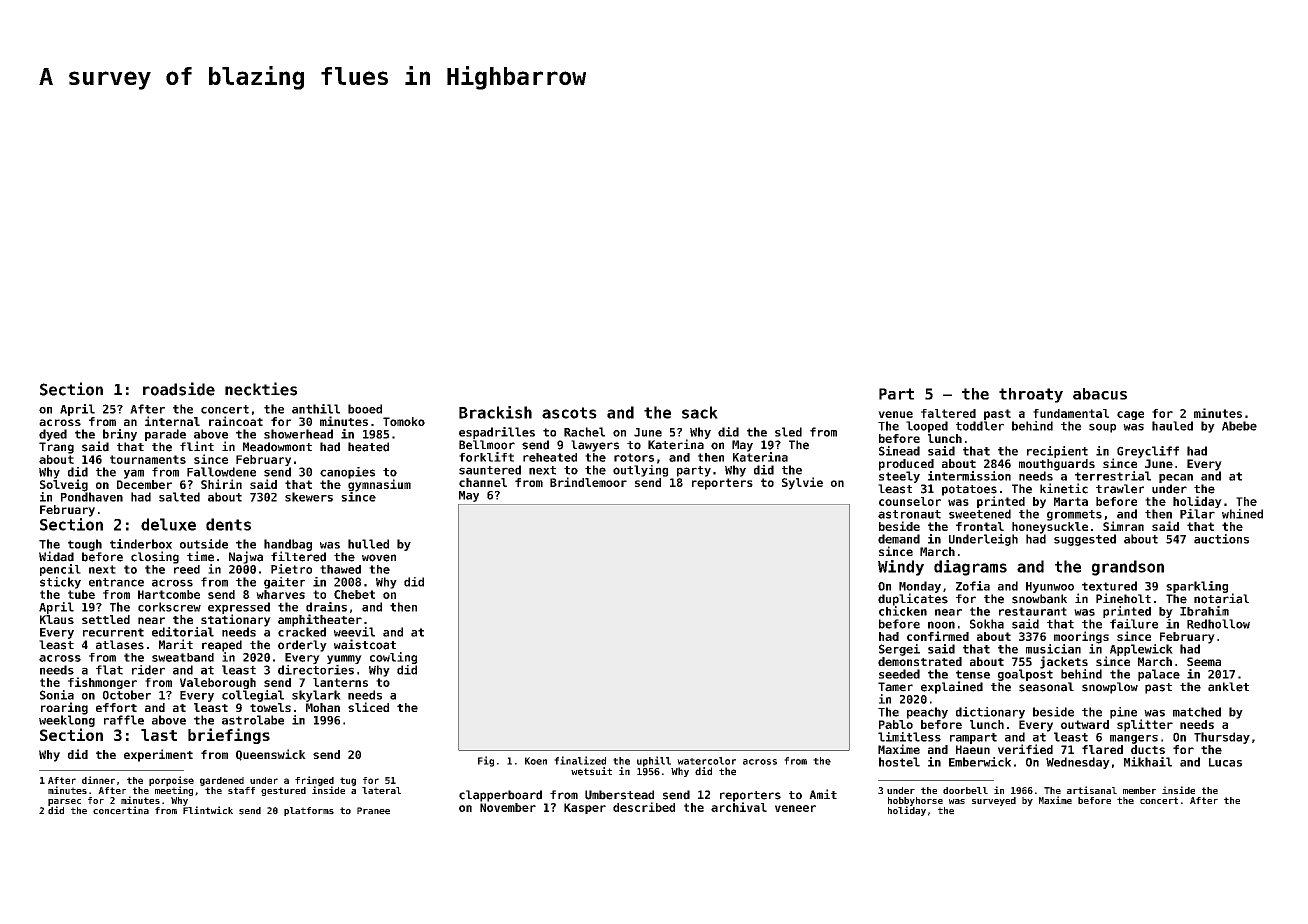  Describe the element at coordinates (277, 447) in the screenshot. I see `Meadowmont` at that location.
